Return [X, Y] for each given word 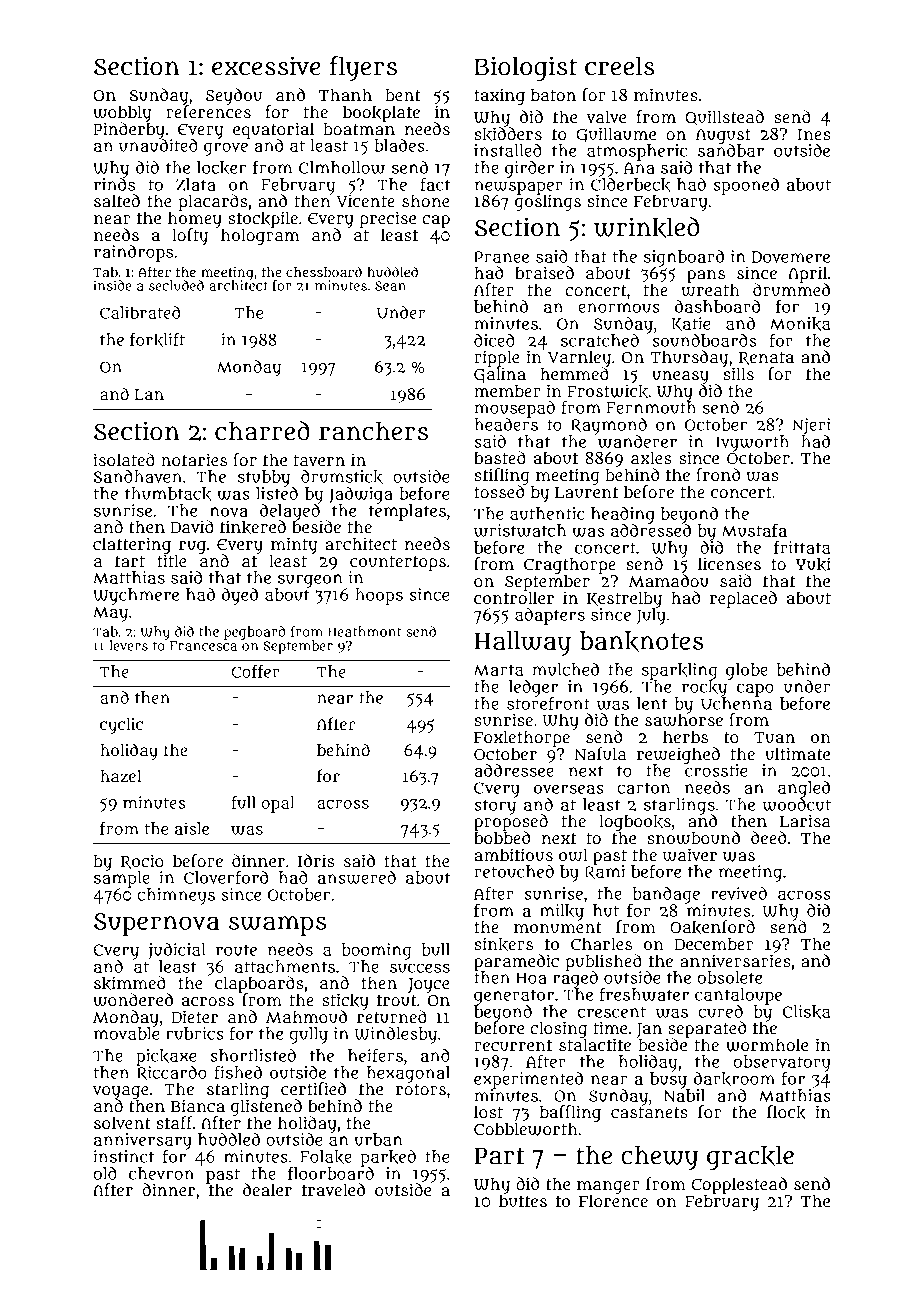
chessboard [324, 271]
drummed [791, 289]
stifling [502, 476]
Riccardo [171, 1073]
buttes [523, 1201]
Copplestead [739, 1185]
